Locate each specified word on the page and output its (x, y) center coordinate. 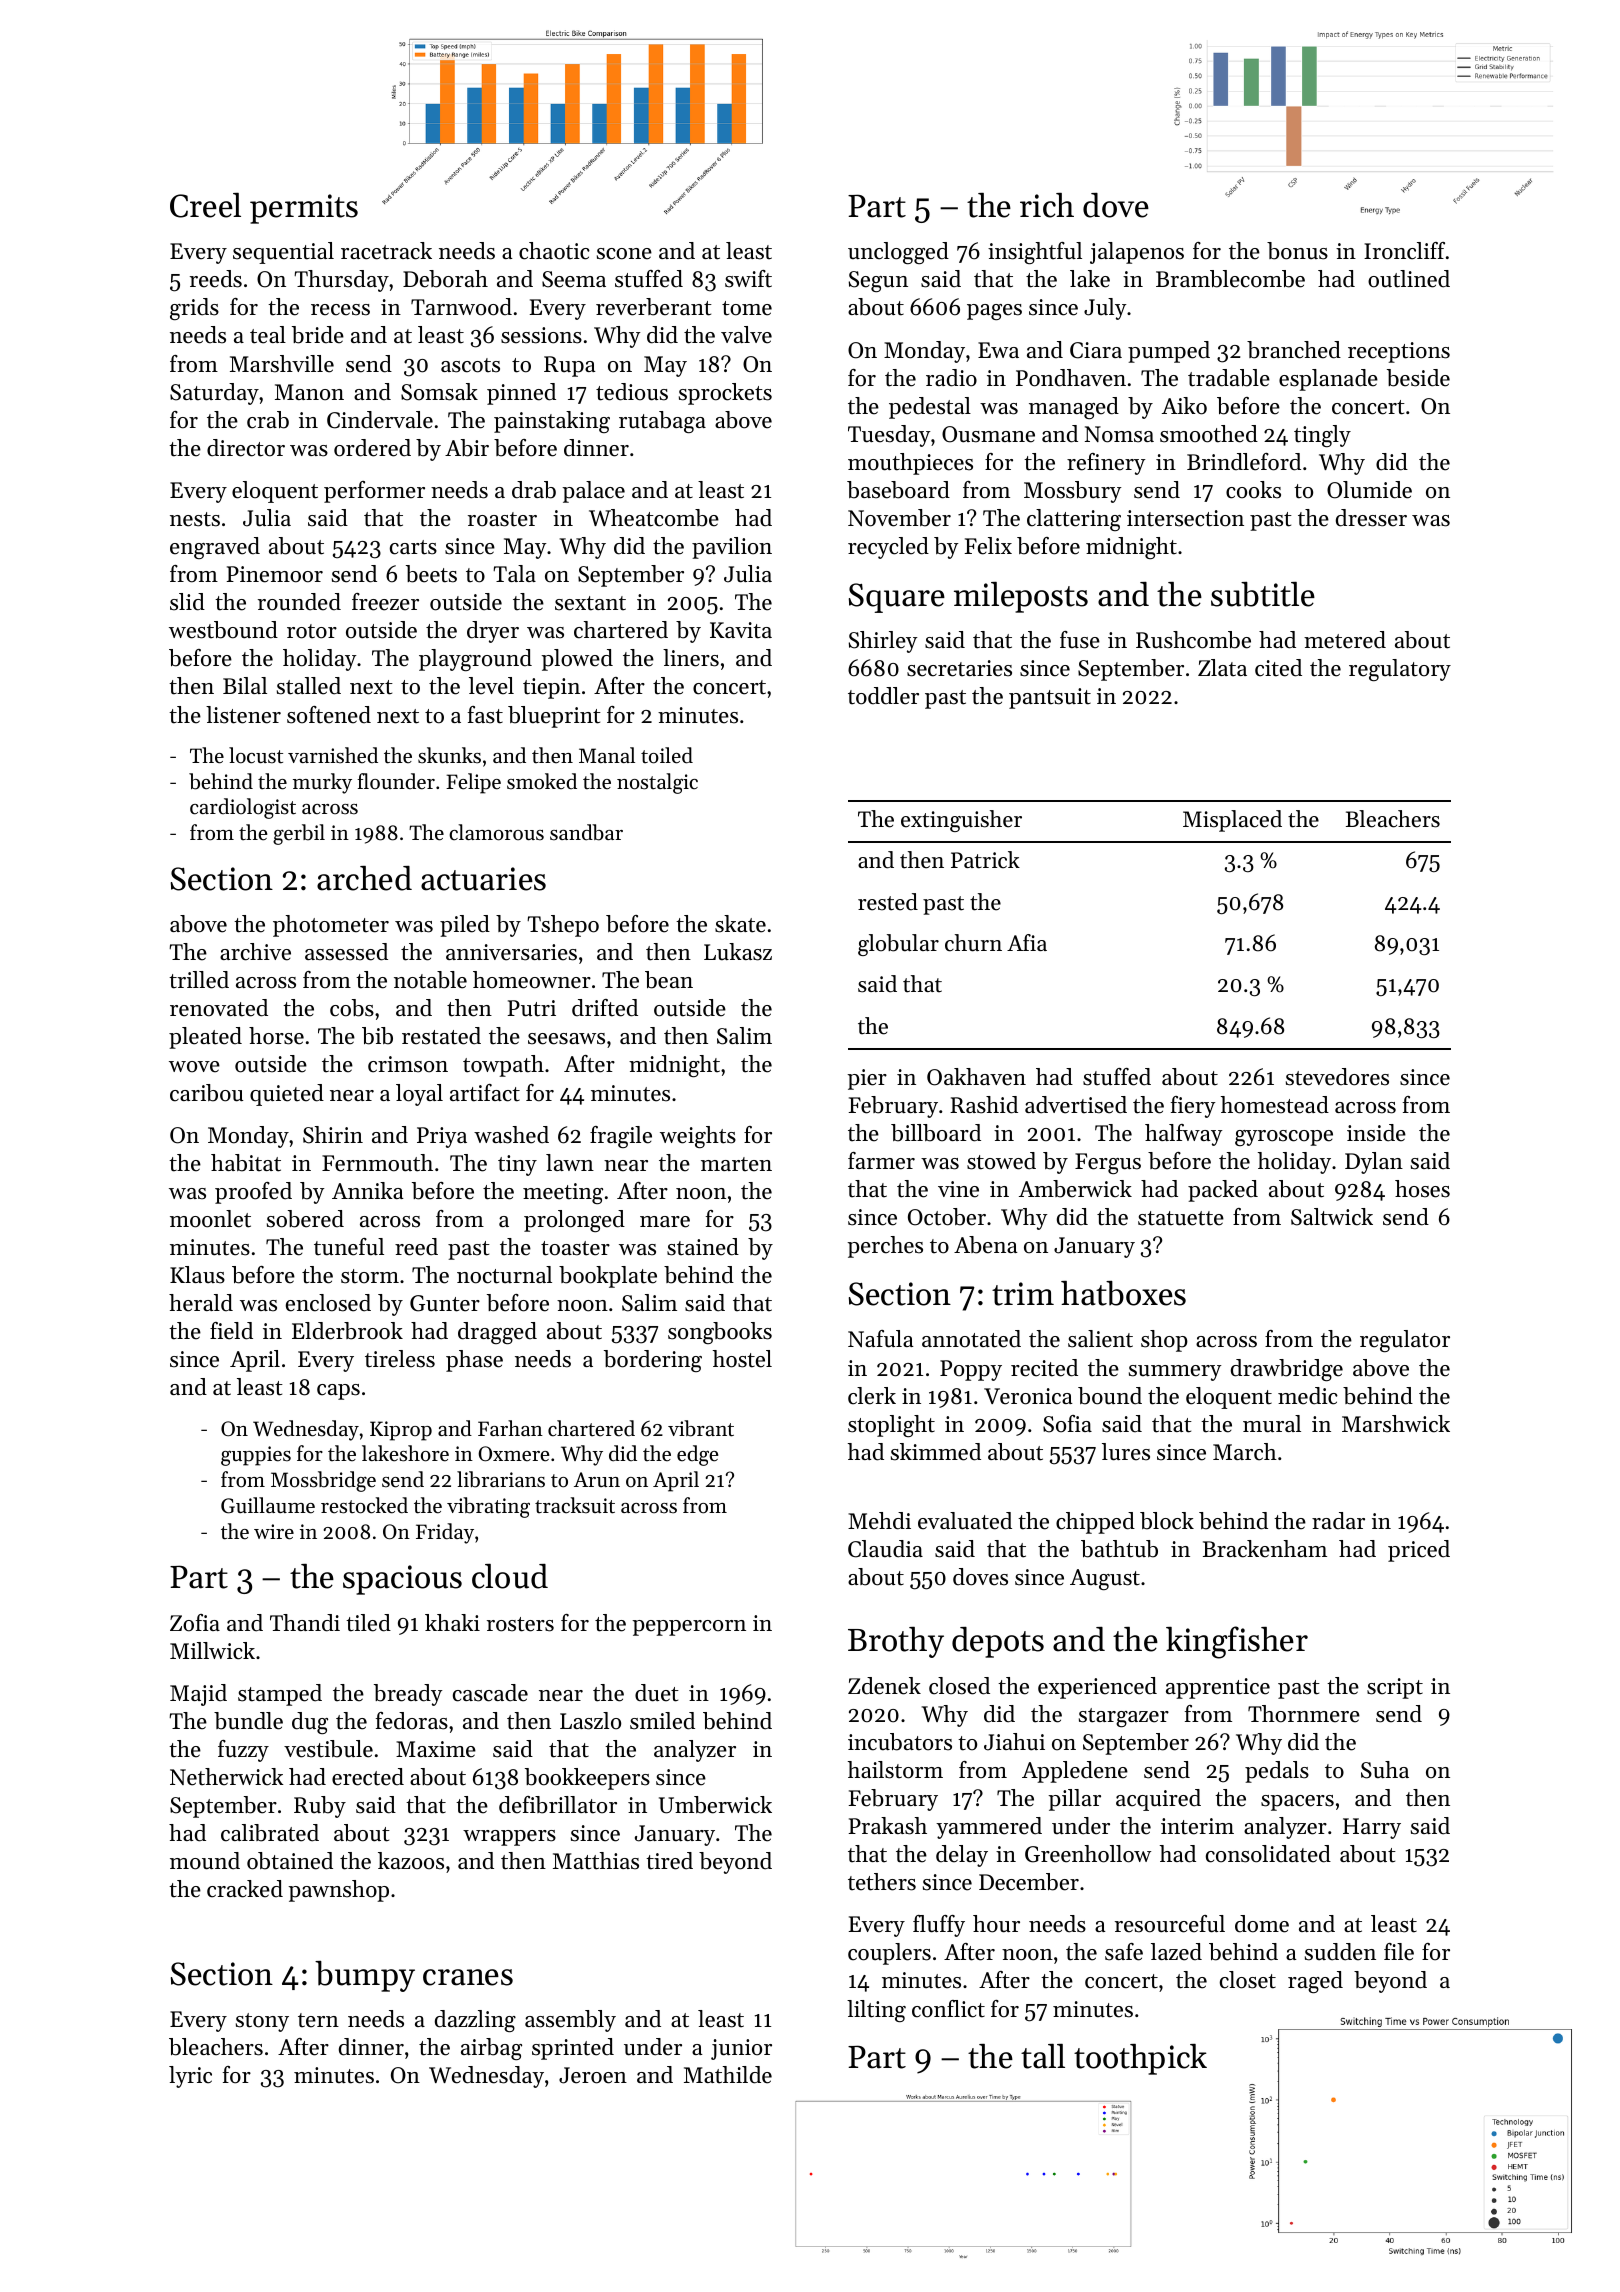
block (1167, 1521)
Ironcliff (1404, 251)
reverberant (654, 307)
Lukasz (738, 952)
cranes (468, 1977)
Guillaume (268, 1505)
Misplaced (1232, 821)
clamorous (496, 832)
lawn (570, 1162)
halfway (1184, 1135)
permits (304, 209)
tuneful (349, 1247)
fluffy (939, 1926)
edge (698, 1455)
